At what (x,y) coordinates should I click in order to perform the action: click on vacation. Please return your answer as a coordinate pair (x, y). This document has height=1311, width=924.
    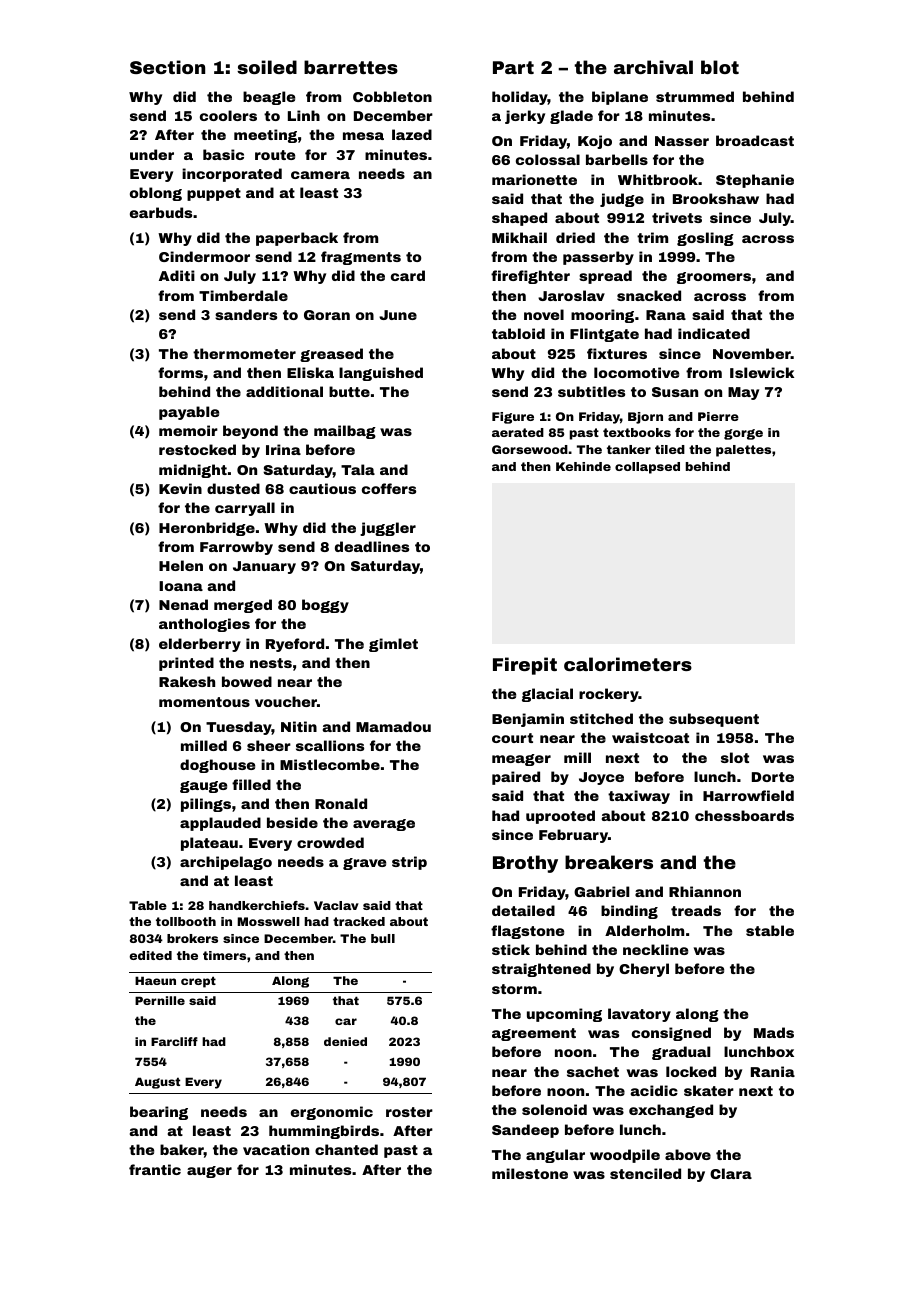
    Looking at the image, I should click on (276, 1149).
